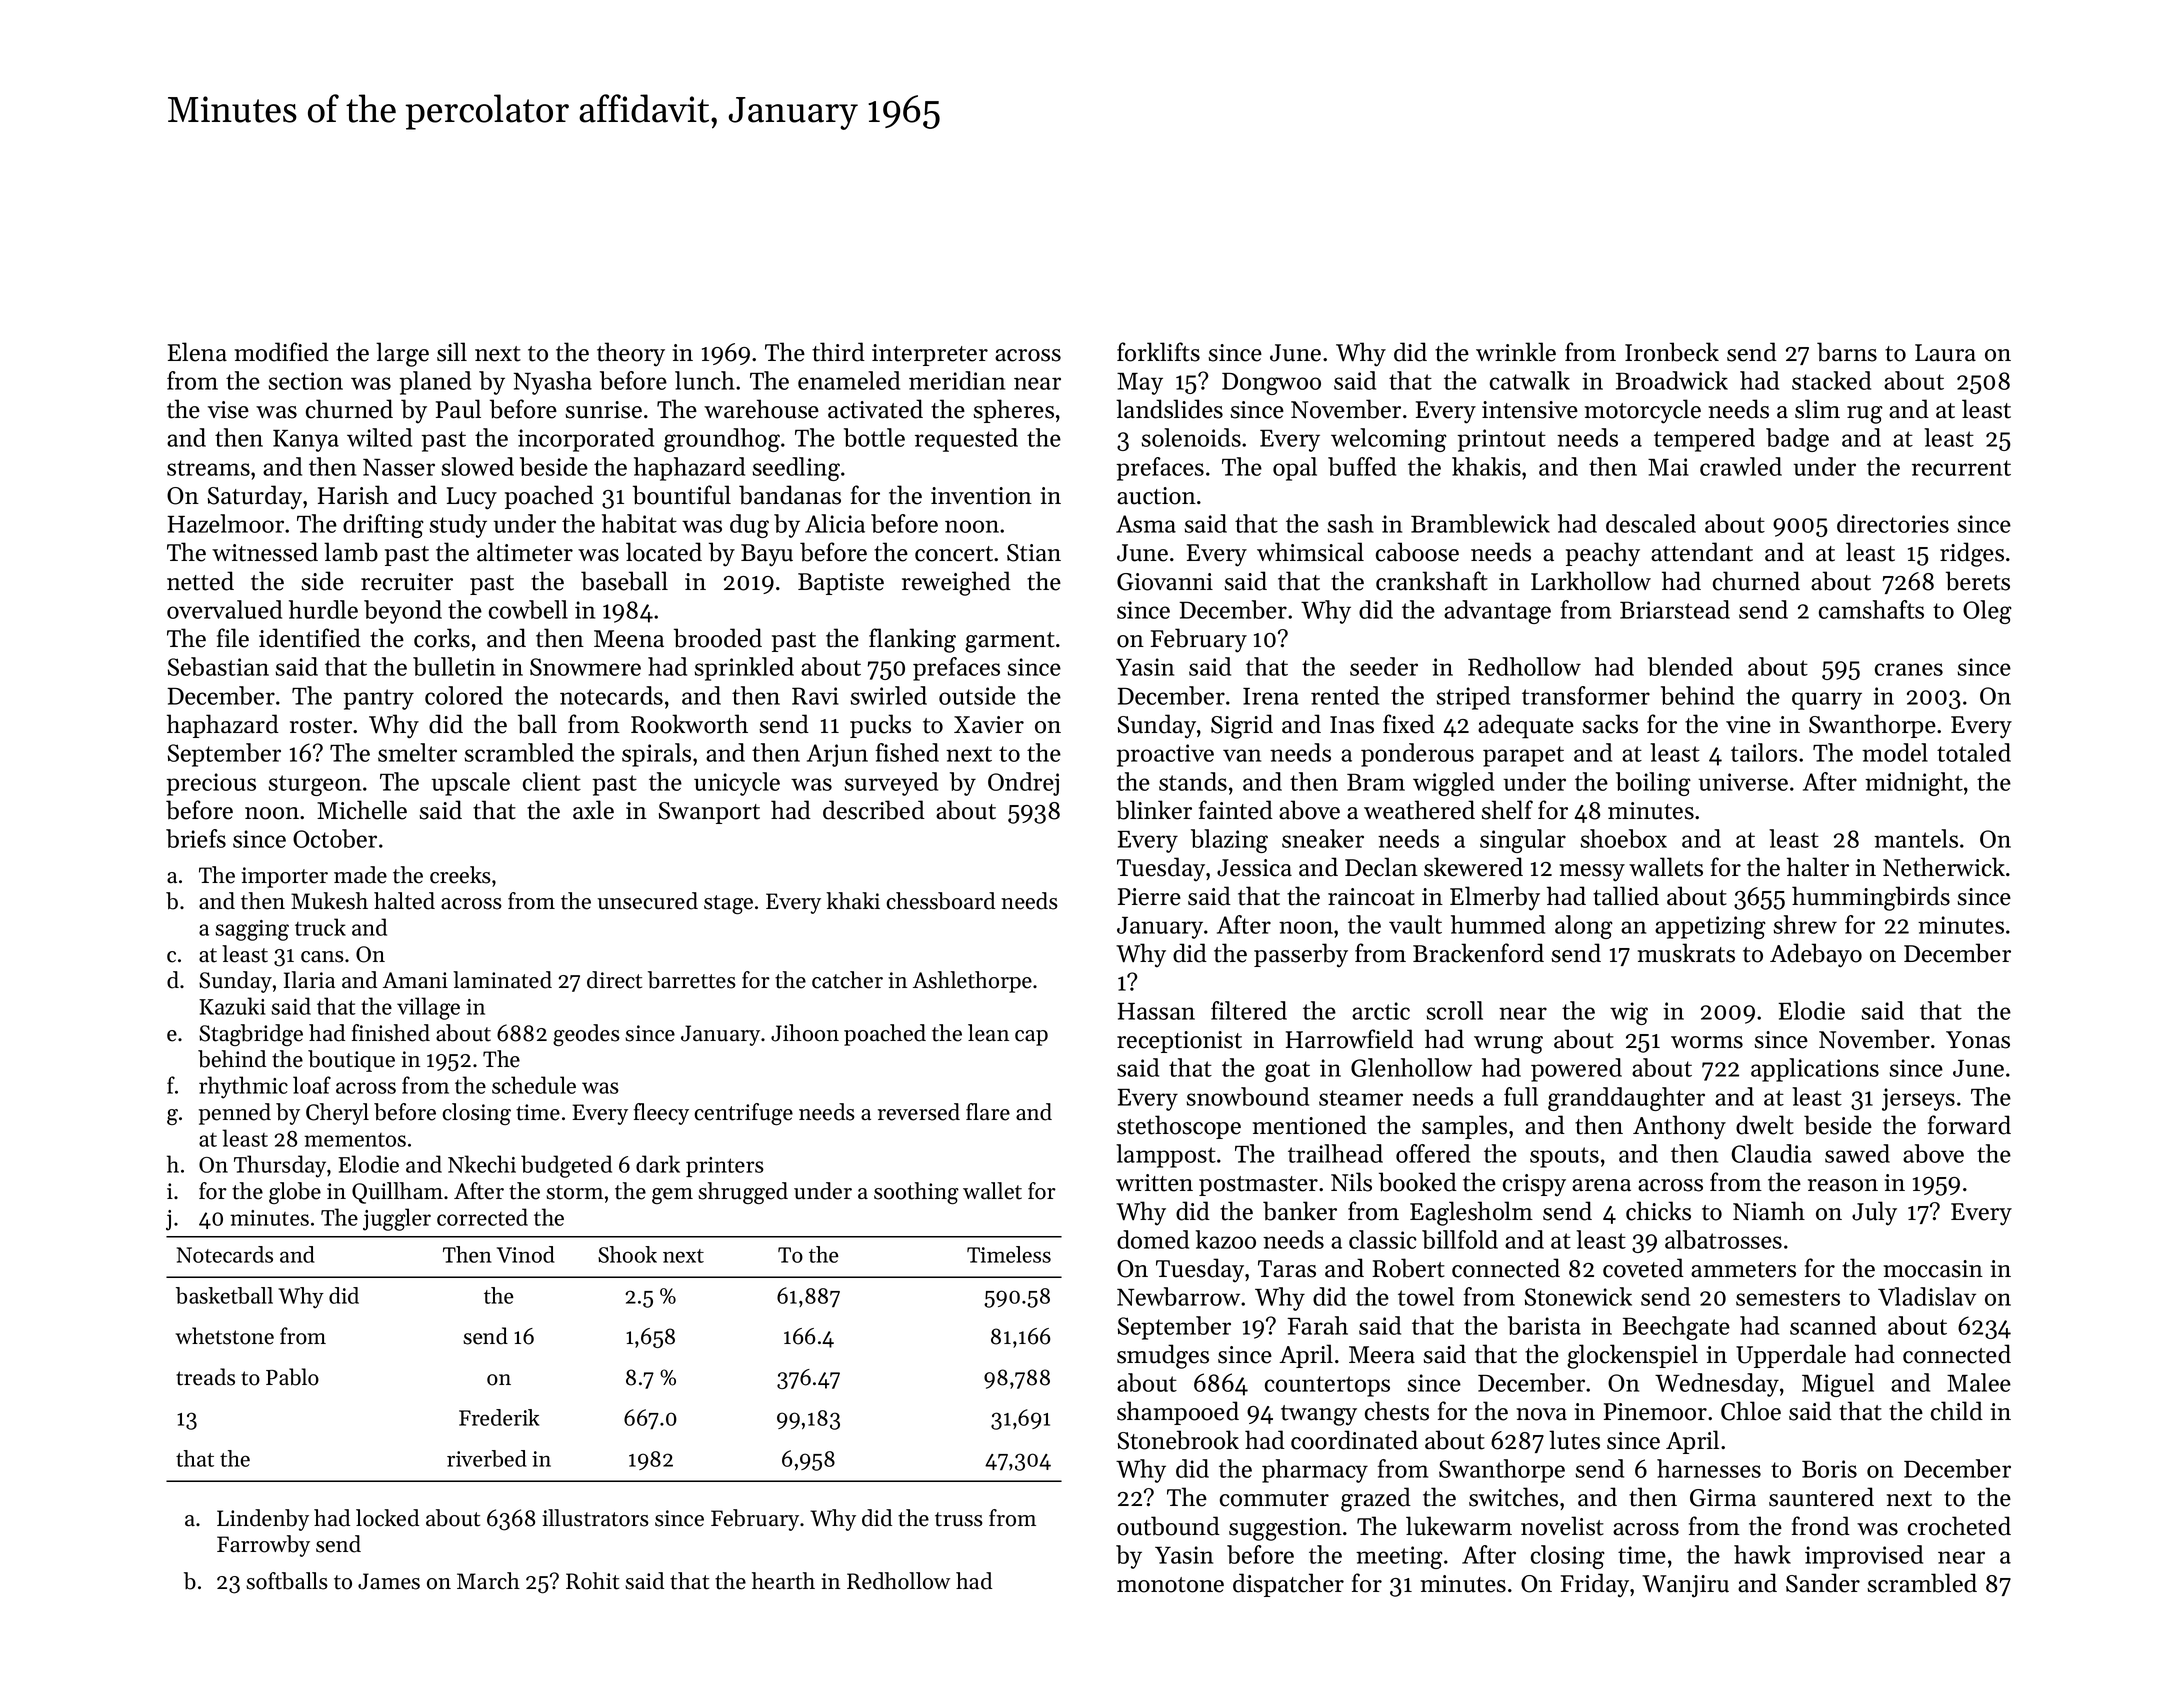 The image size is (2178, 1683). I want to click on treads, so click(205, 1377).
